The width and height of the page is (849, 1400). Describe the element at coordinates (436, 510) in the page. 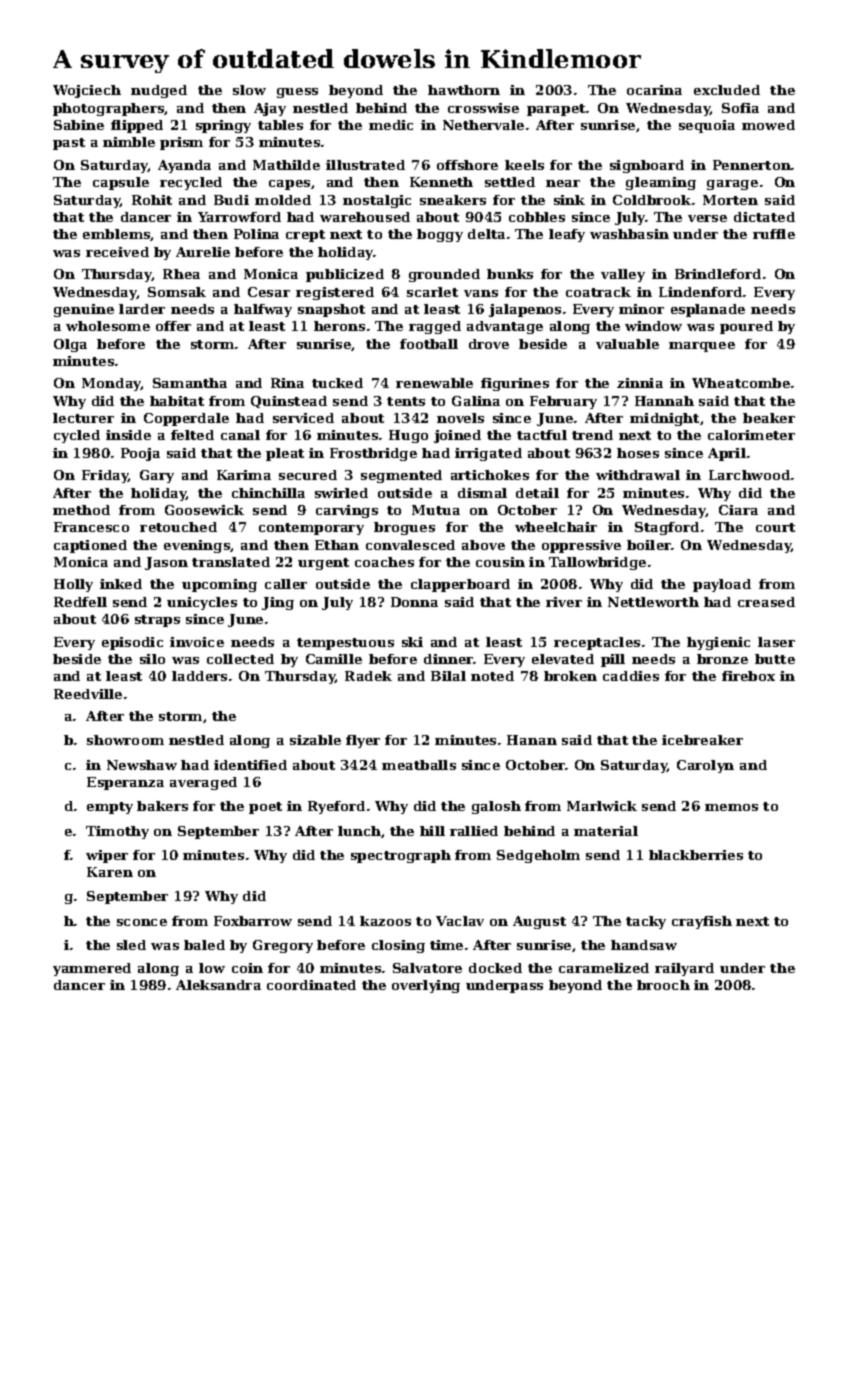

I see `Mutua` at that location.
